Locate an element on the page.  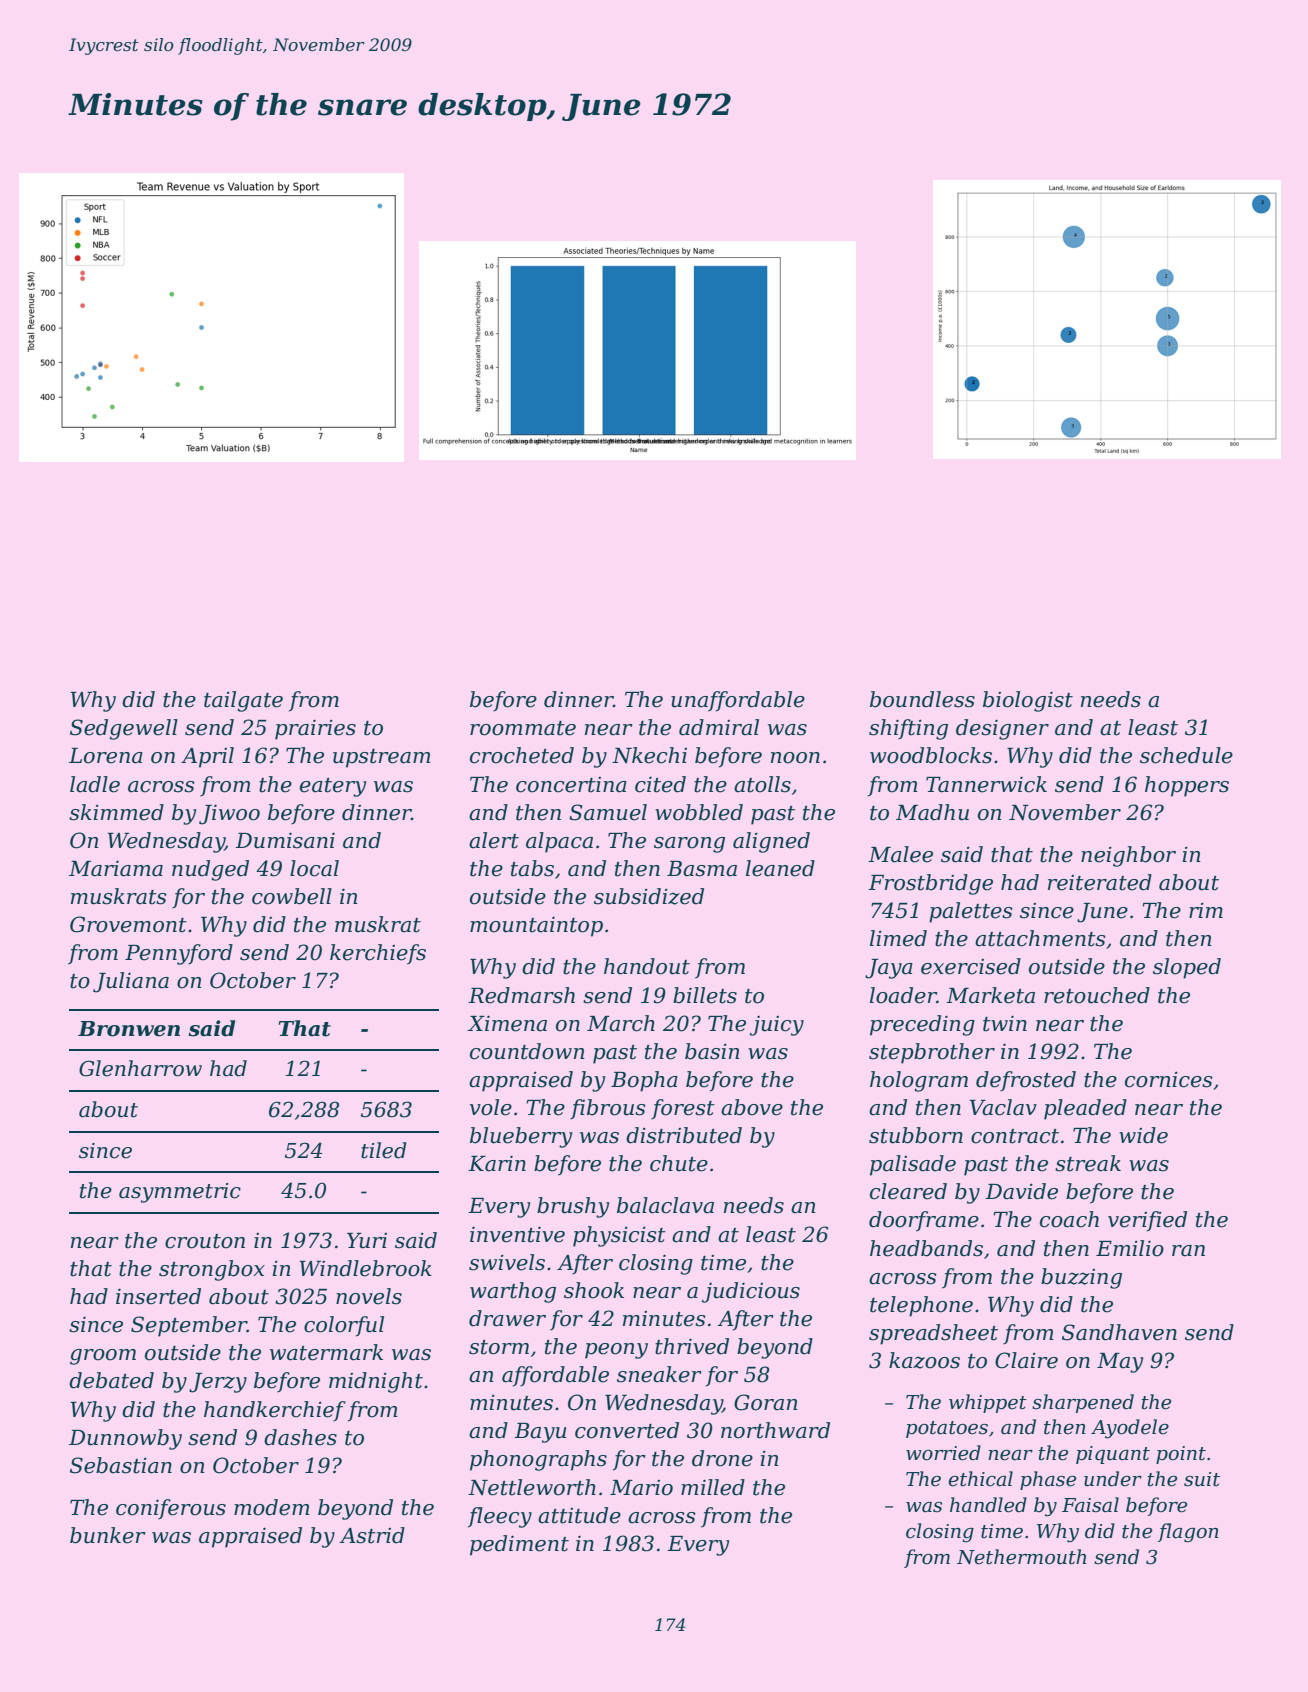
biologist is located at coordinates (1028, 701).
